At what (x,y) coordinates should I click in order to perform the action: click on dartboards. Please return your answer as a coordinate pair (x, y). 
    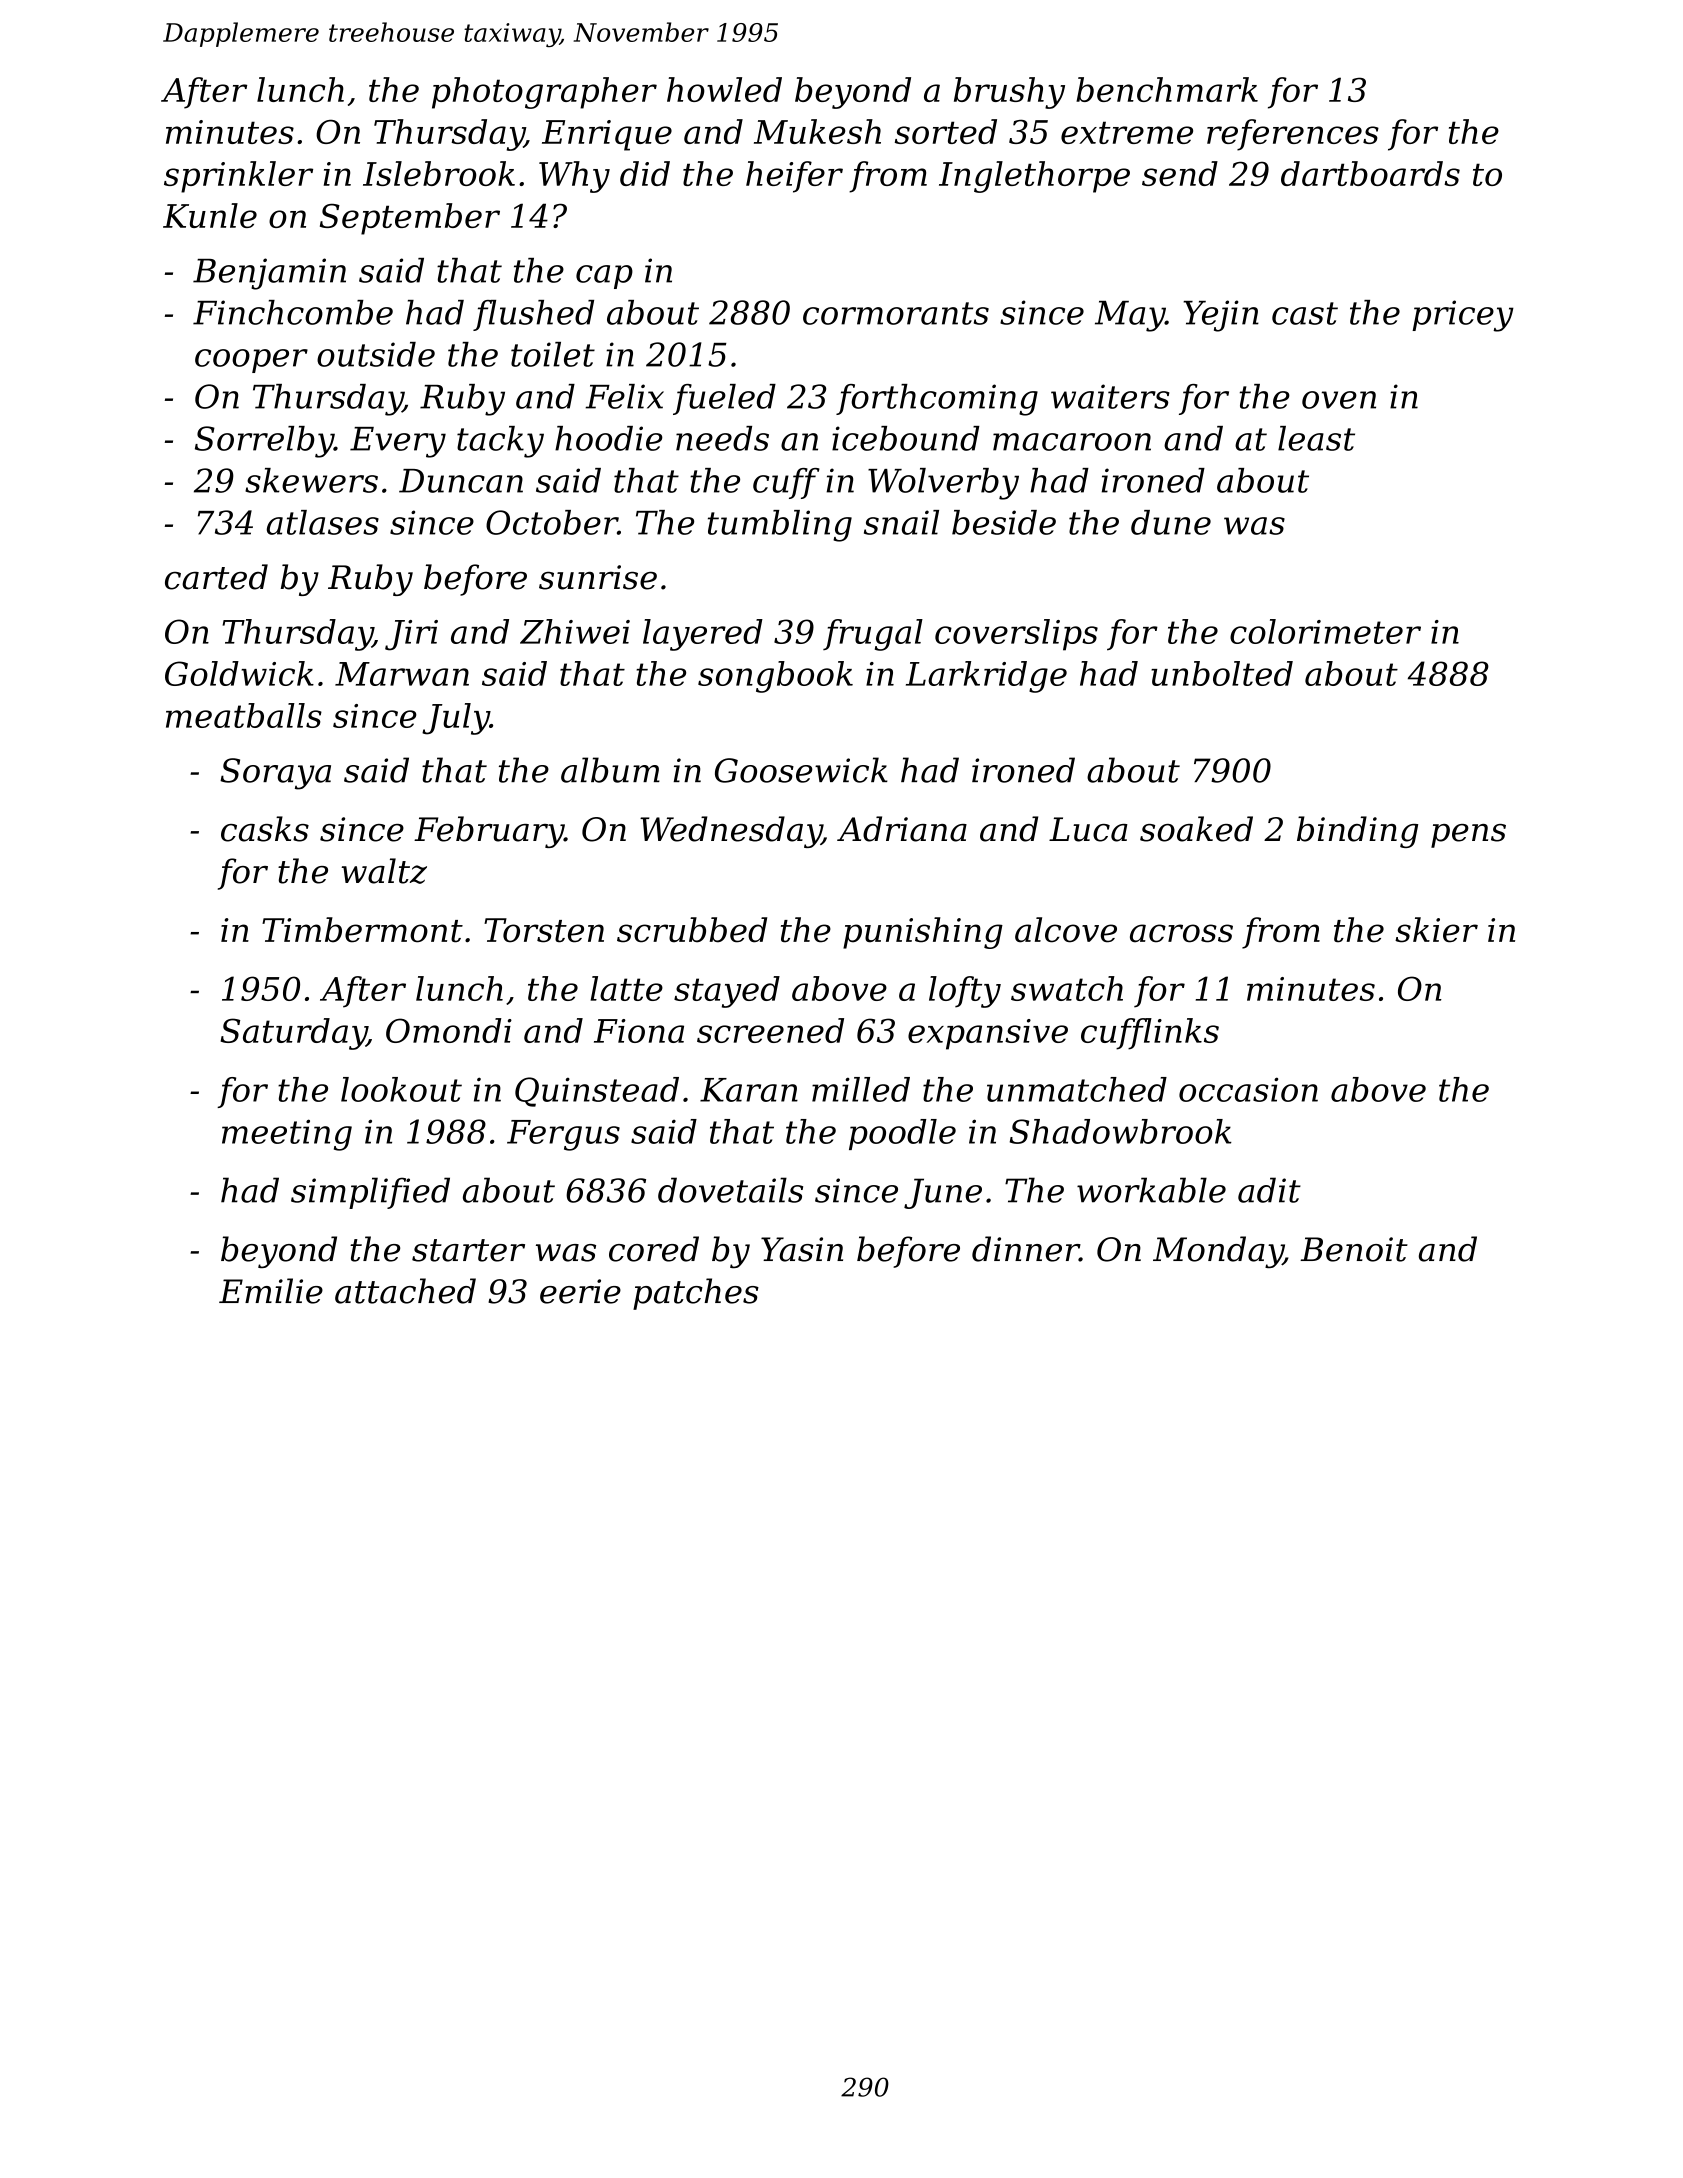
    Looking at the image, I should click on (1370, 173).
